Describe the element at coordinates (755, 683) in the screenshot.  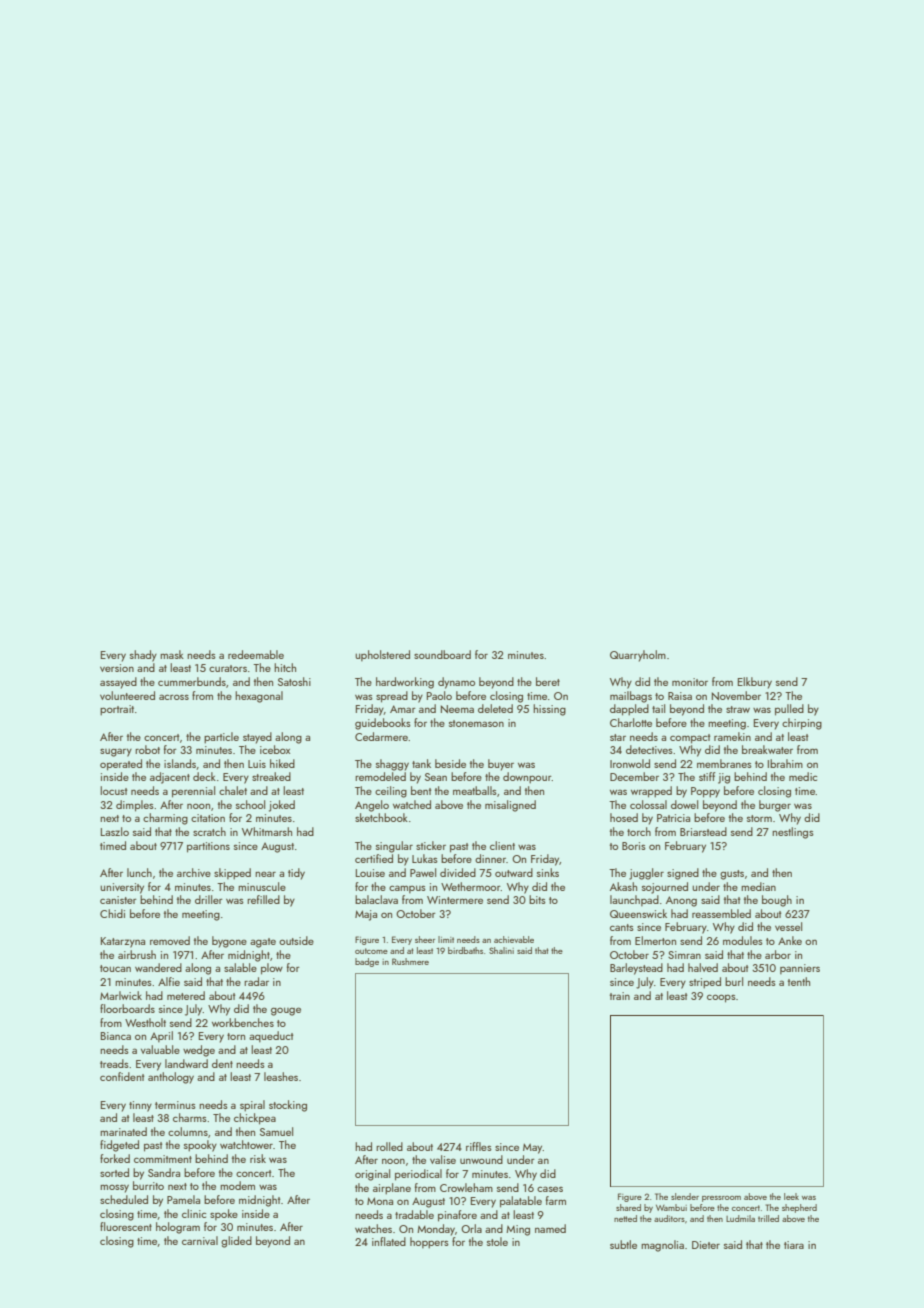
I see `Elkbury` at that location.
